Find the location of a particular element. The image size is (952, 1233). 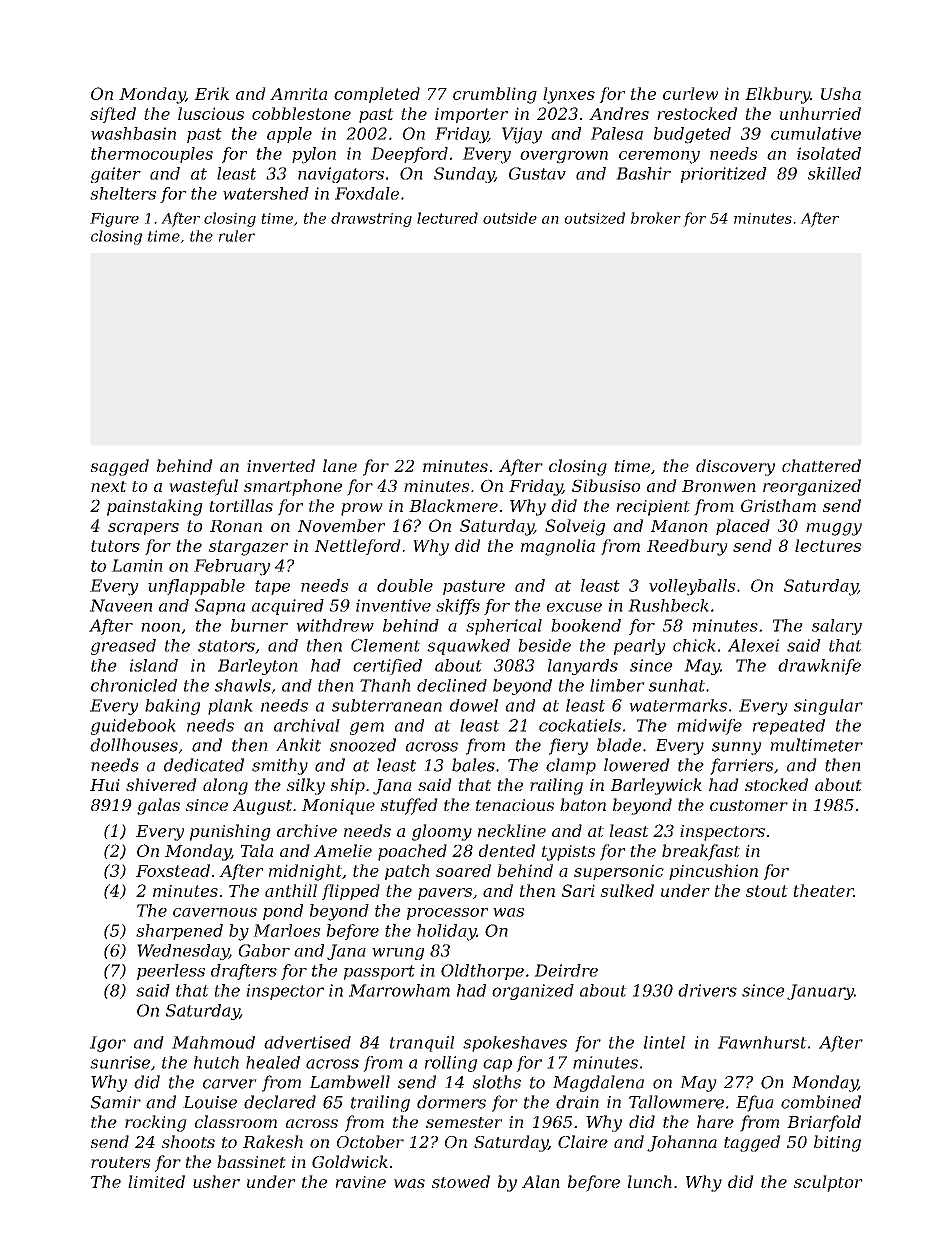

dedicated is located at coordinates (204, 765).
